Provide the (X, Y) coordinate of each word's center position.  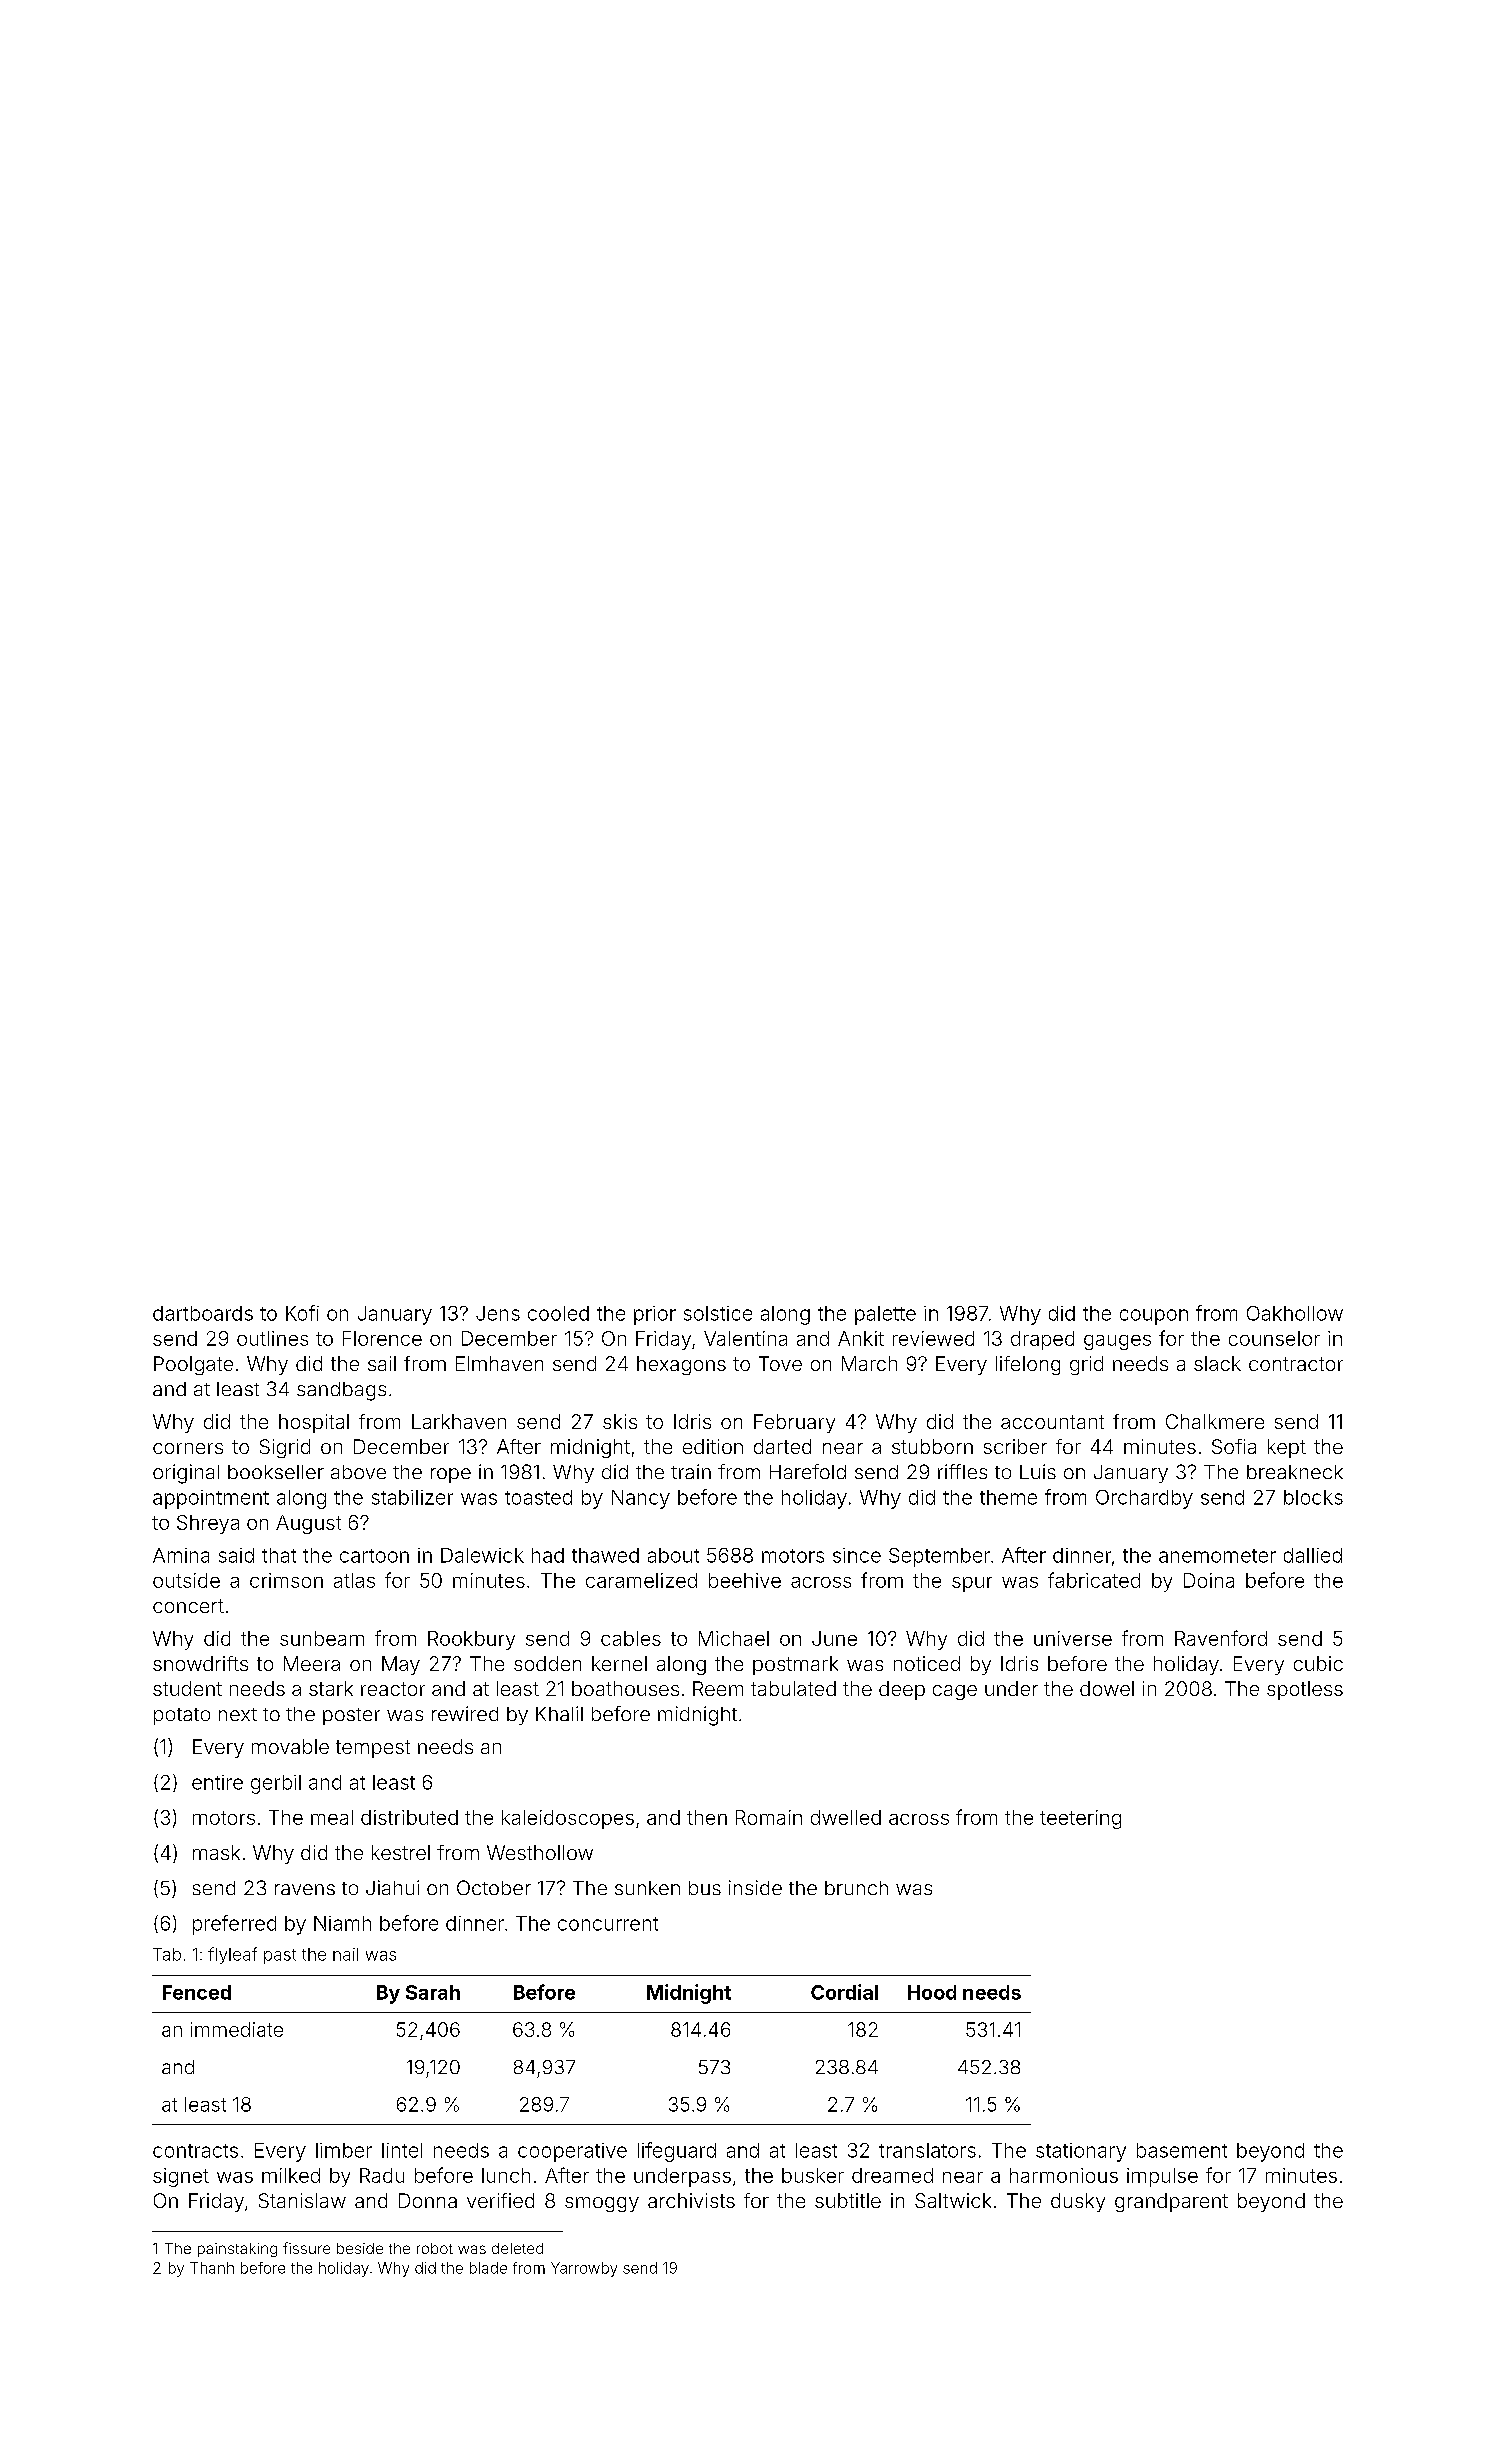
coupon (1154, 1317)
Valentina (745, 1338)
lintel (402, 2150)
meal (332, 1817)
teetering (1080, 1819)
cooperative (572, 2152)
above (358, 1472)
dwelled (846, 1817)
